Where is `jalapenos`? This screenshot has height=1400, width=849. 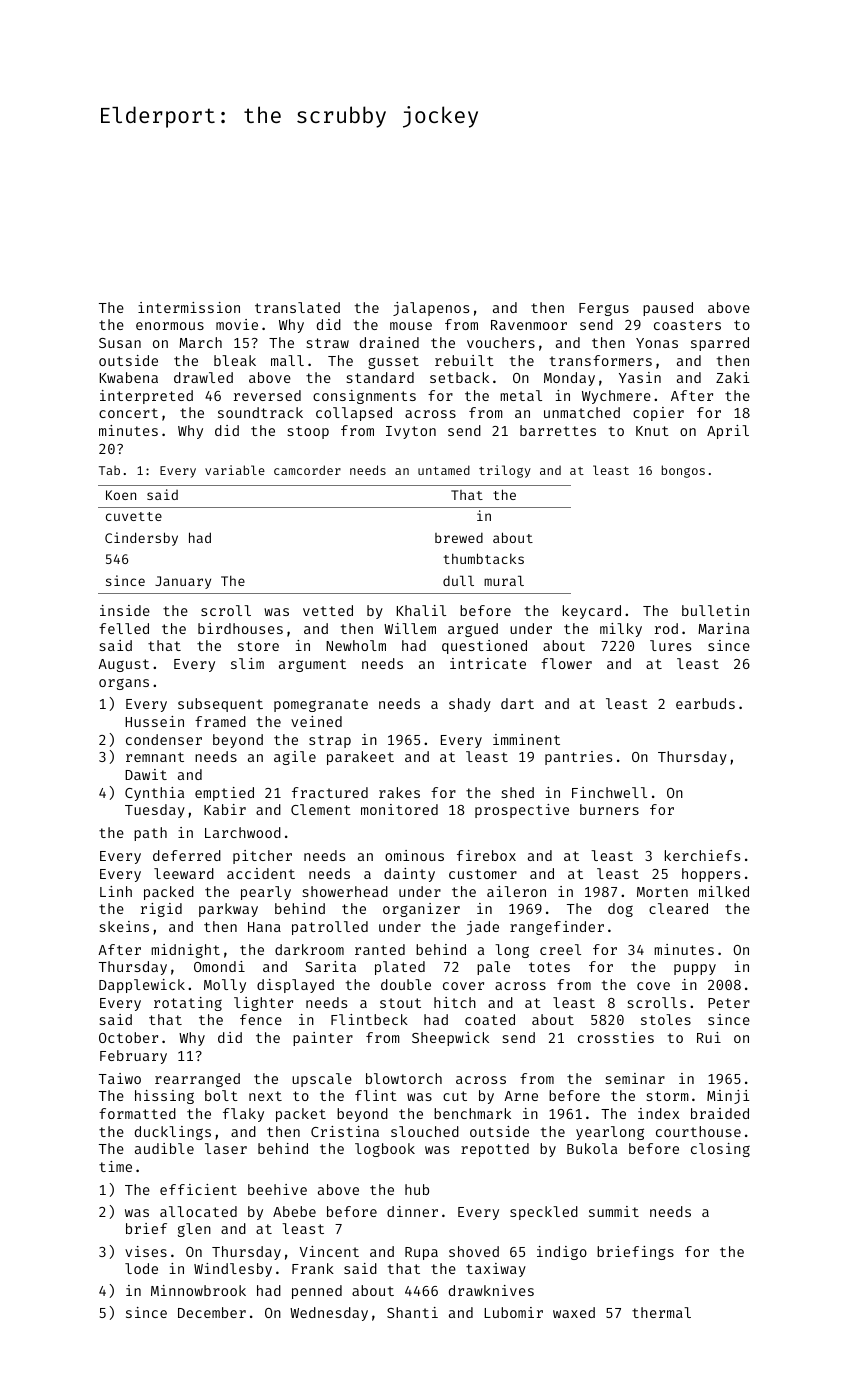 jalapenos is located at coordinates (431, 309).
